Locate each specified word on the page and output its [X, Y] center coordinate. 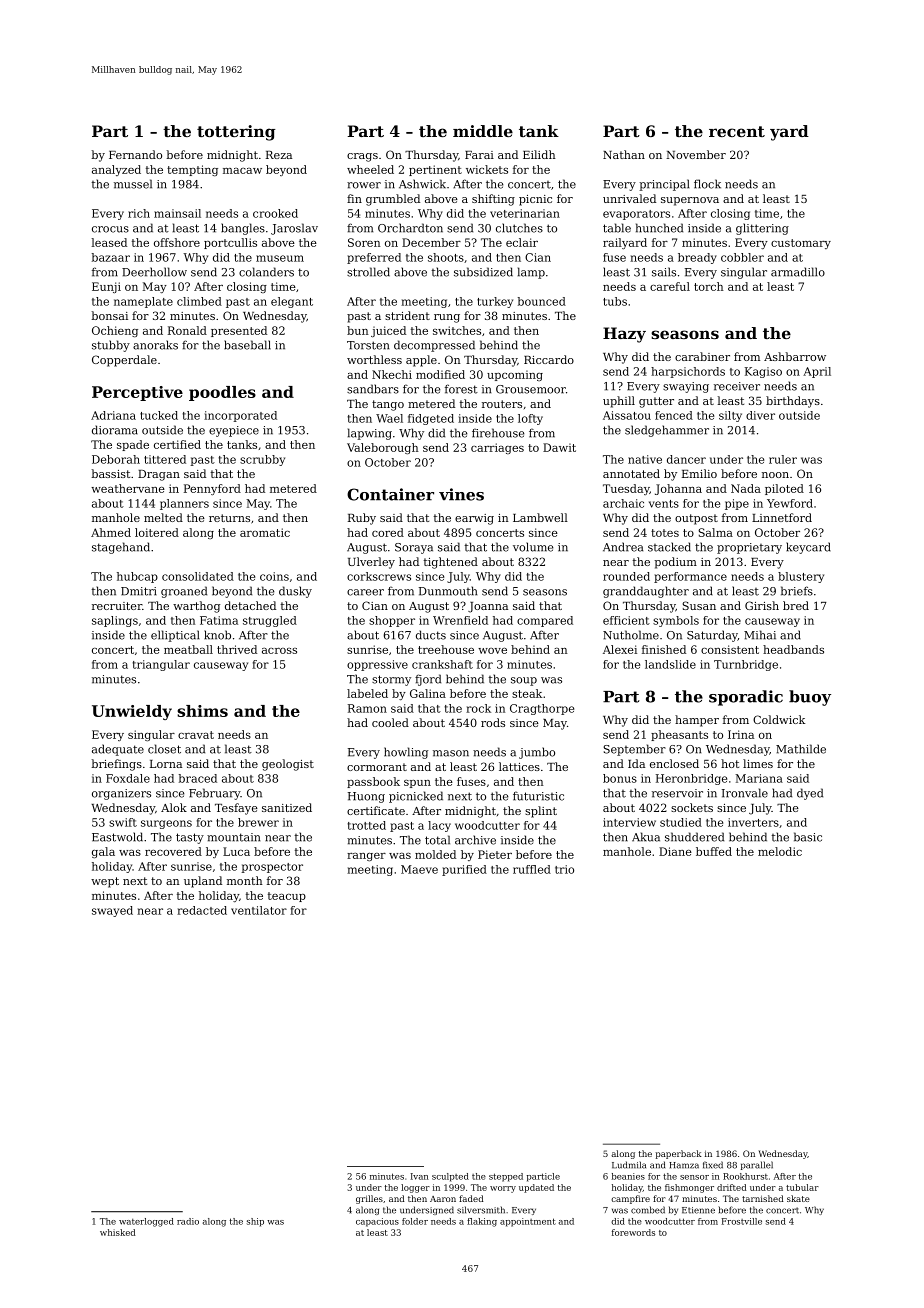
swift [123, 822]
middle [483, 131]
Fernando [135, 154]
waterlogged [146, 1222]
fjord [428, 680]
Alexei [620, 649]
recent [737, 131]
